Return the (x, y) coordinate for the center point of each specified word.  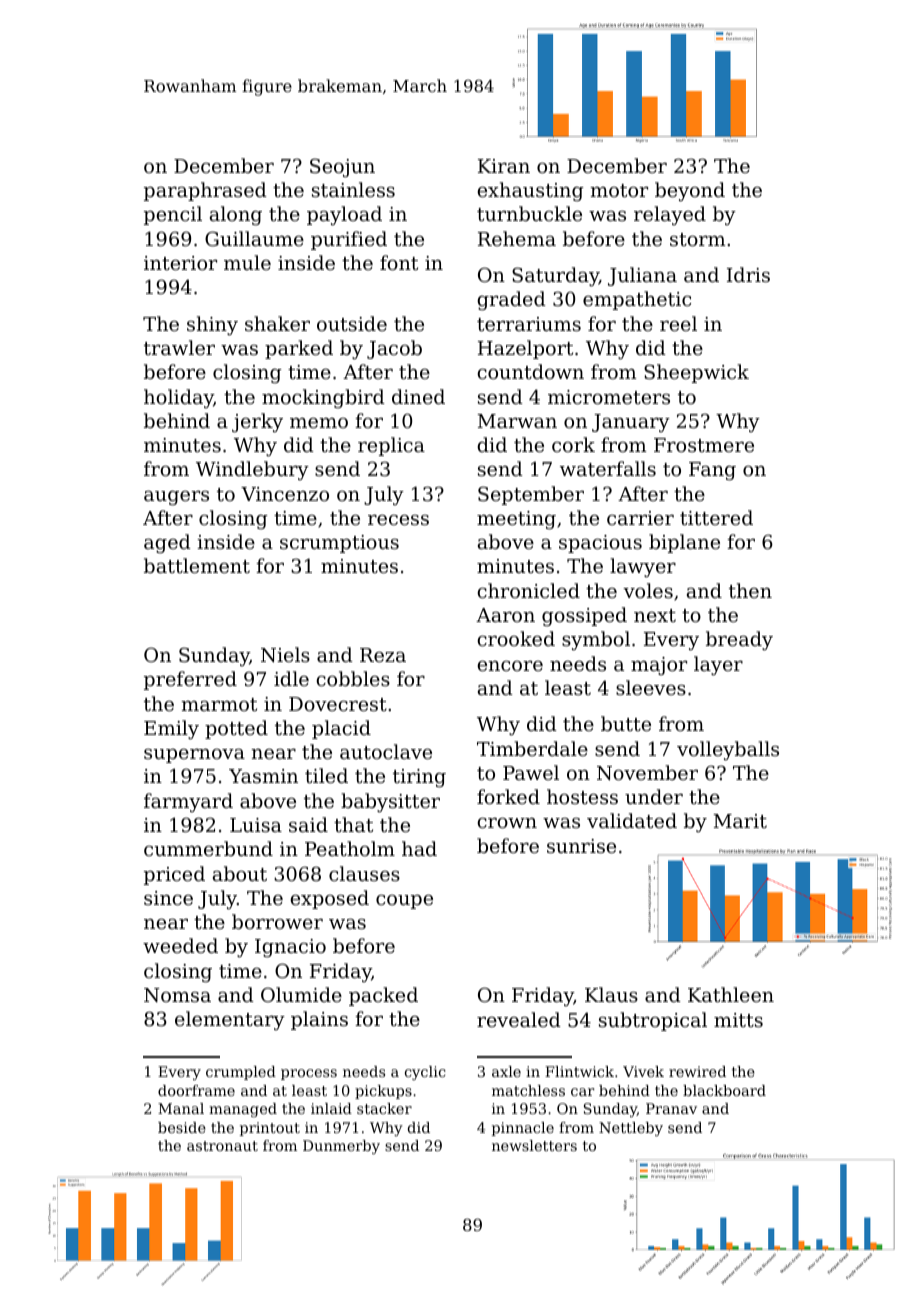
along (236, 216)
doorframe (196, 1090)
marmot (219, 704)
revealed (519, 1019)
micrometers (609, 397)
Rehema (517, 238)
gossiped (584, 617)
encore (510, 666)
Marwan (517, 421)
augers (176, 498)
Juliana (642, 276)
